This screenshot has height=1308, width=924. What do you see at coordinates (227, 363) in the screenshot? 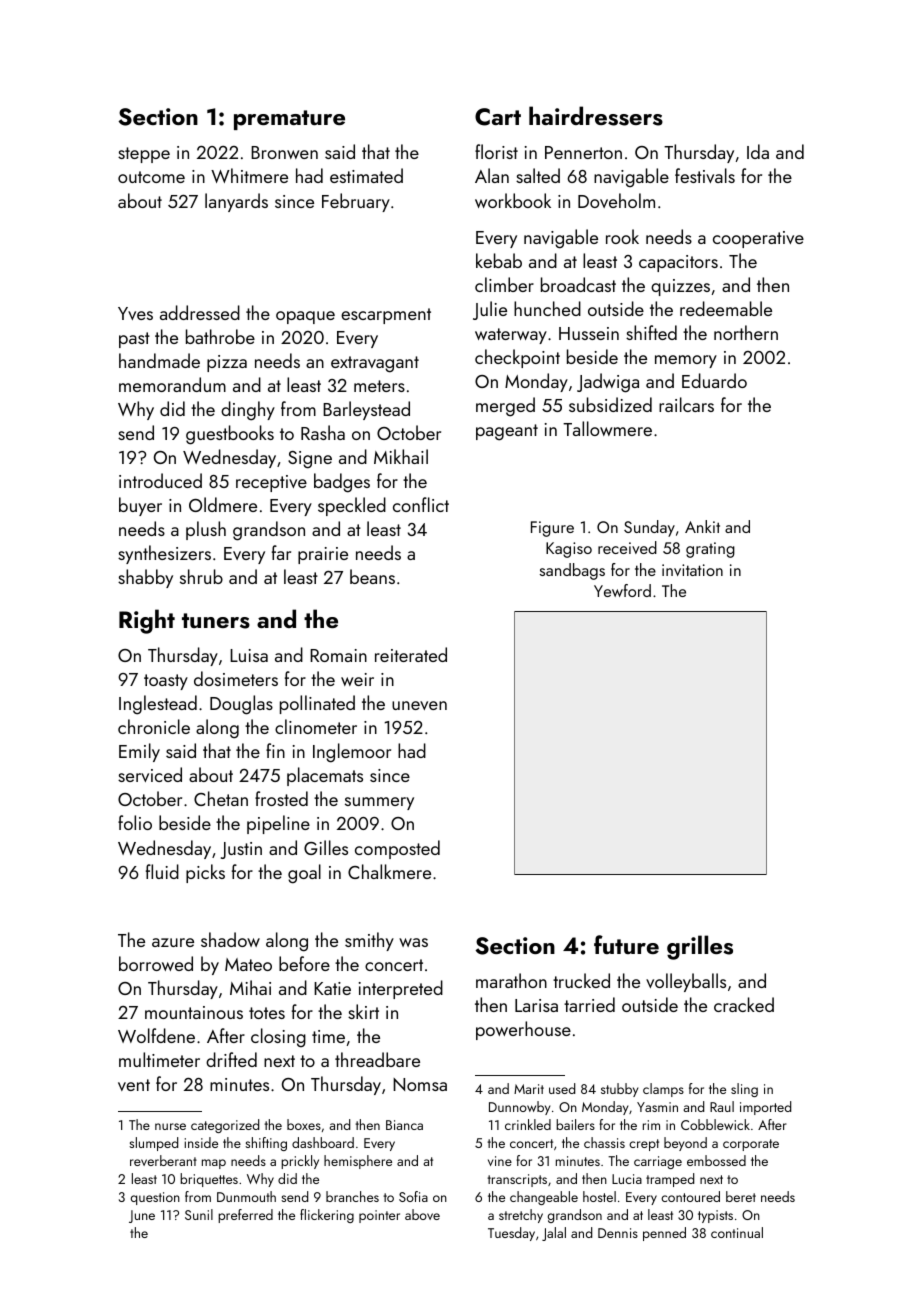
I see `pizza` at bounding box center [227, 363].
